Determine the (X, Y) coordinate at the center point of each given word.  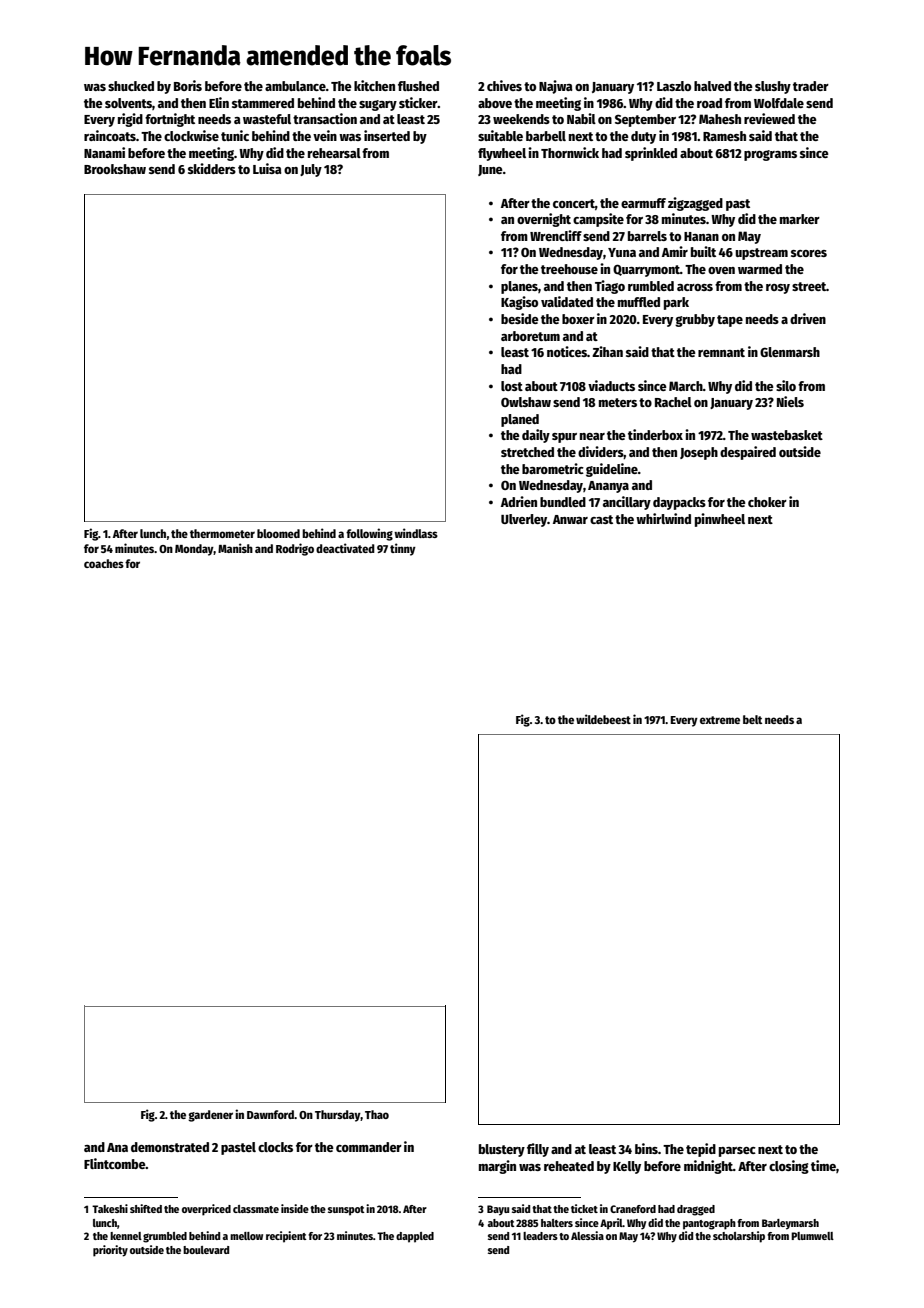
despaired (748, 453)
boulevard (206, 1250)
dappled (415, 1237)
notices (567, 351)
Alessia (587, 1235)
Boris (188, 85)
